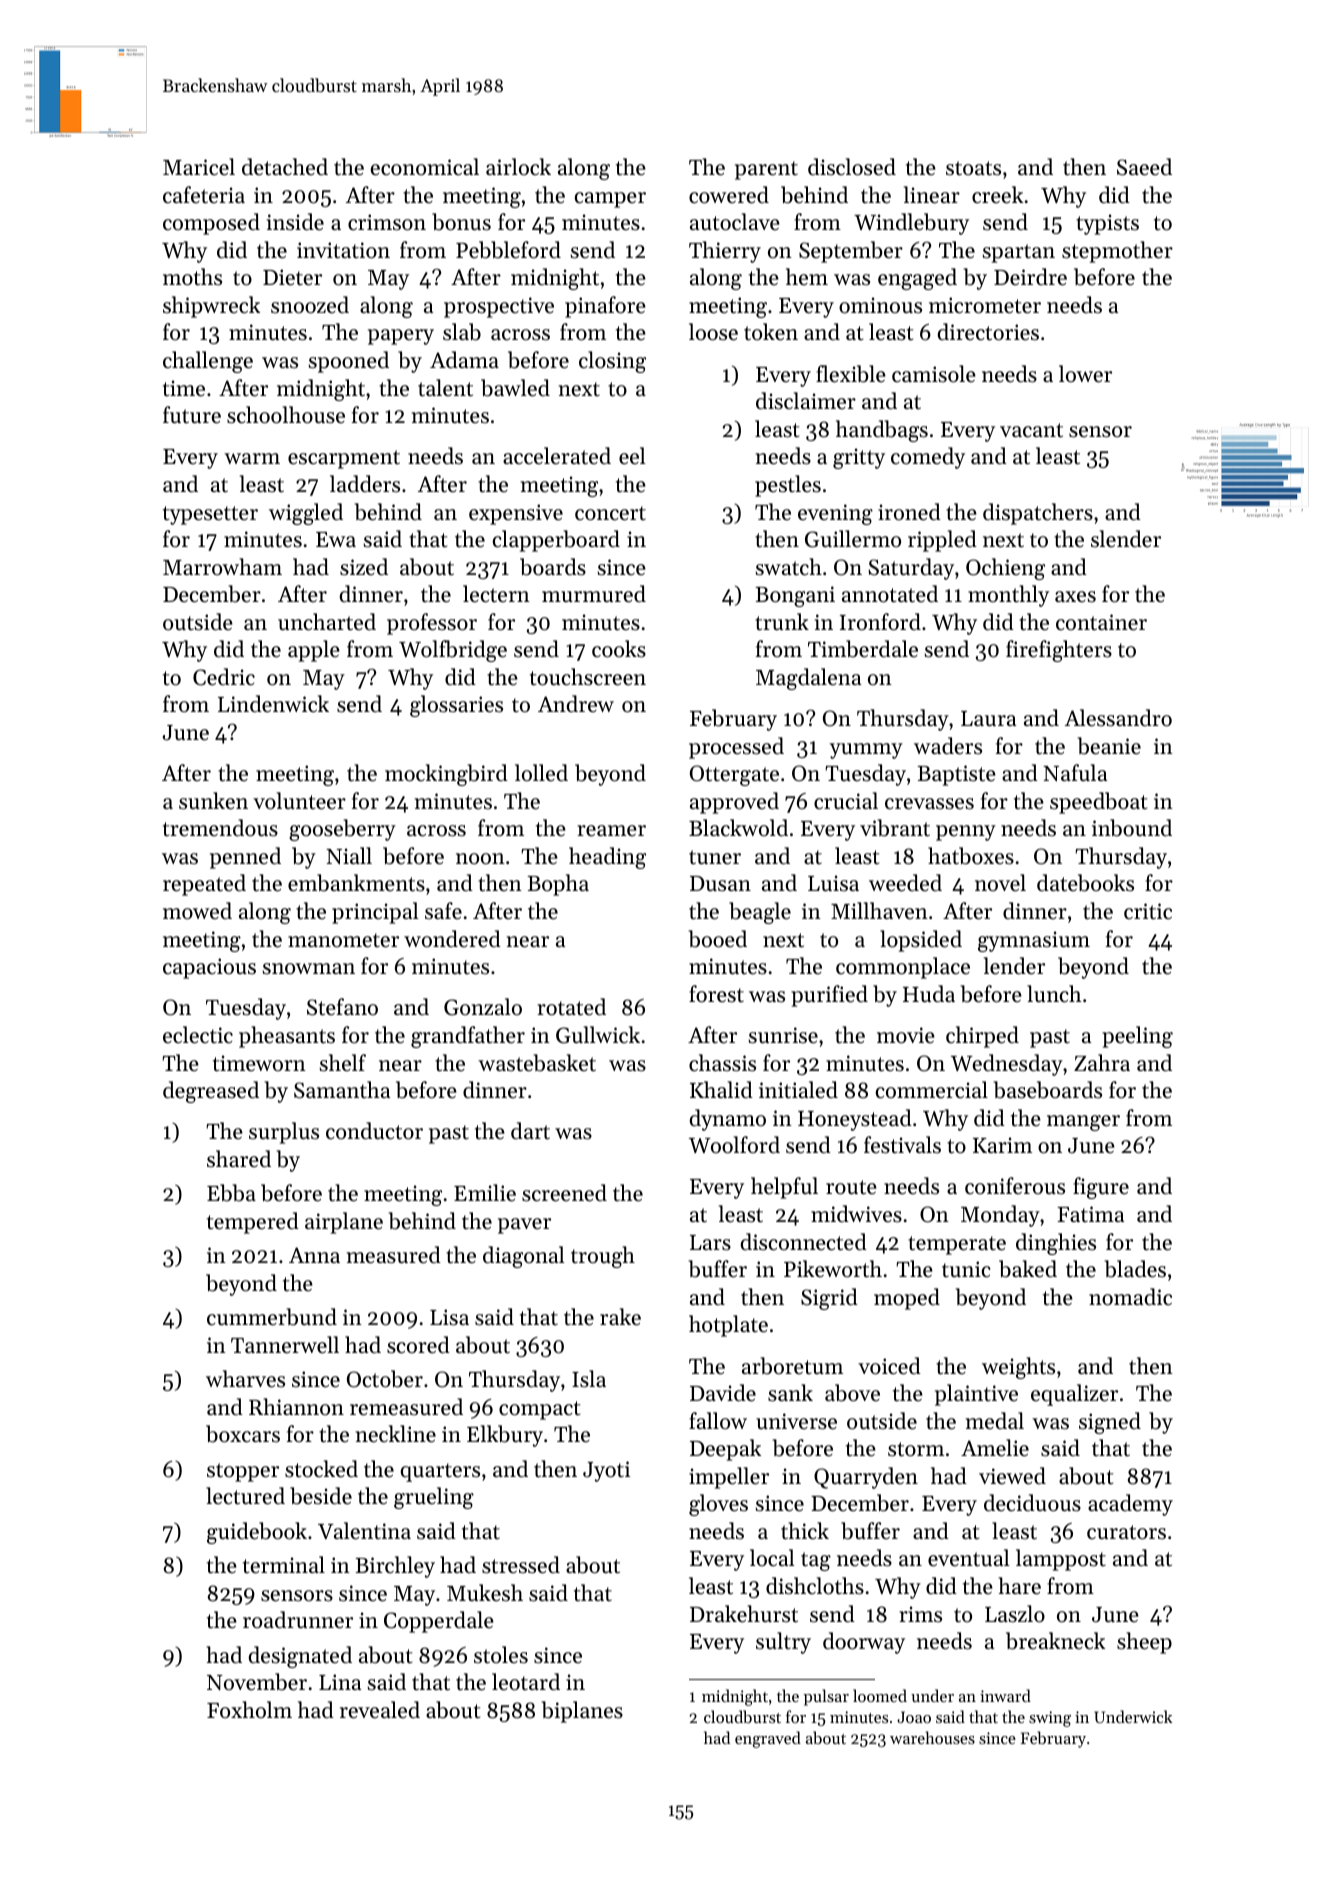 Image resolution: width=1335 pixels, height=1888 pixels. I want to click on Foxholm, so click(249, 1710).
